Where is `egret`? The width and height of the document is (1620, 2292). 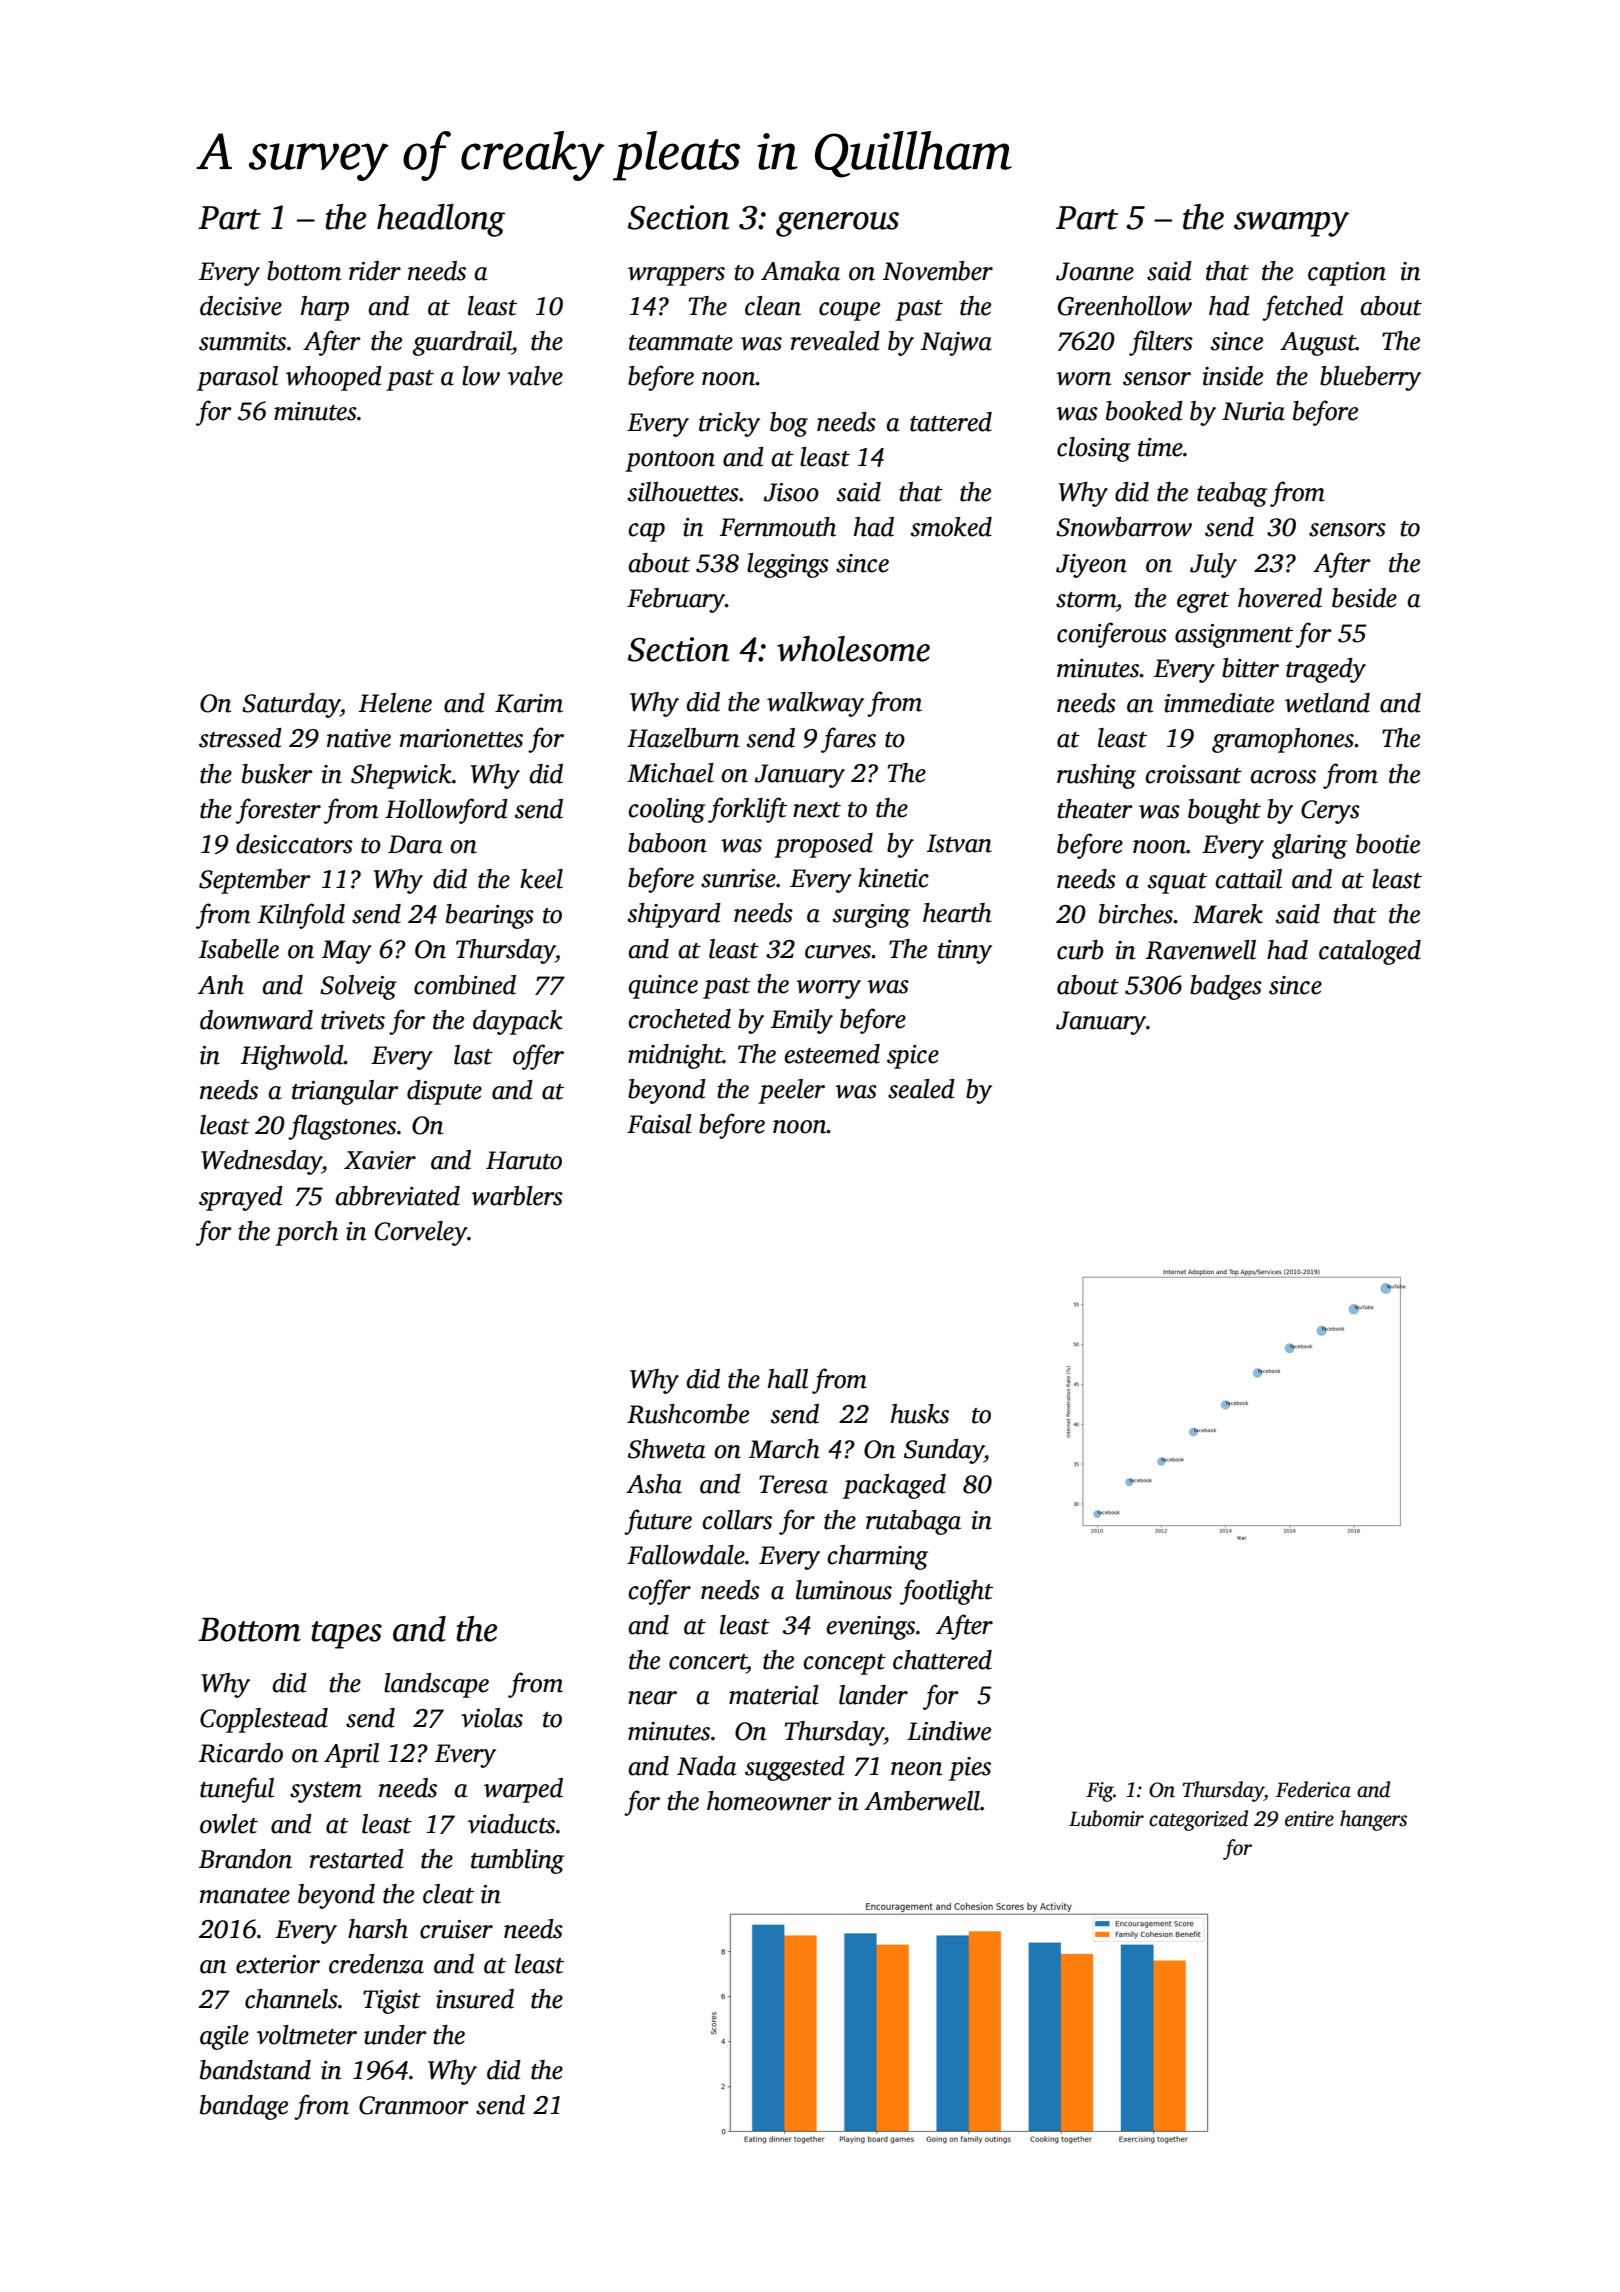
egret is located at coordinates (1203, 602).
